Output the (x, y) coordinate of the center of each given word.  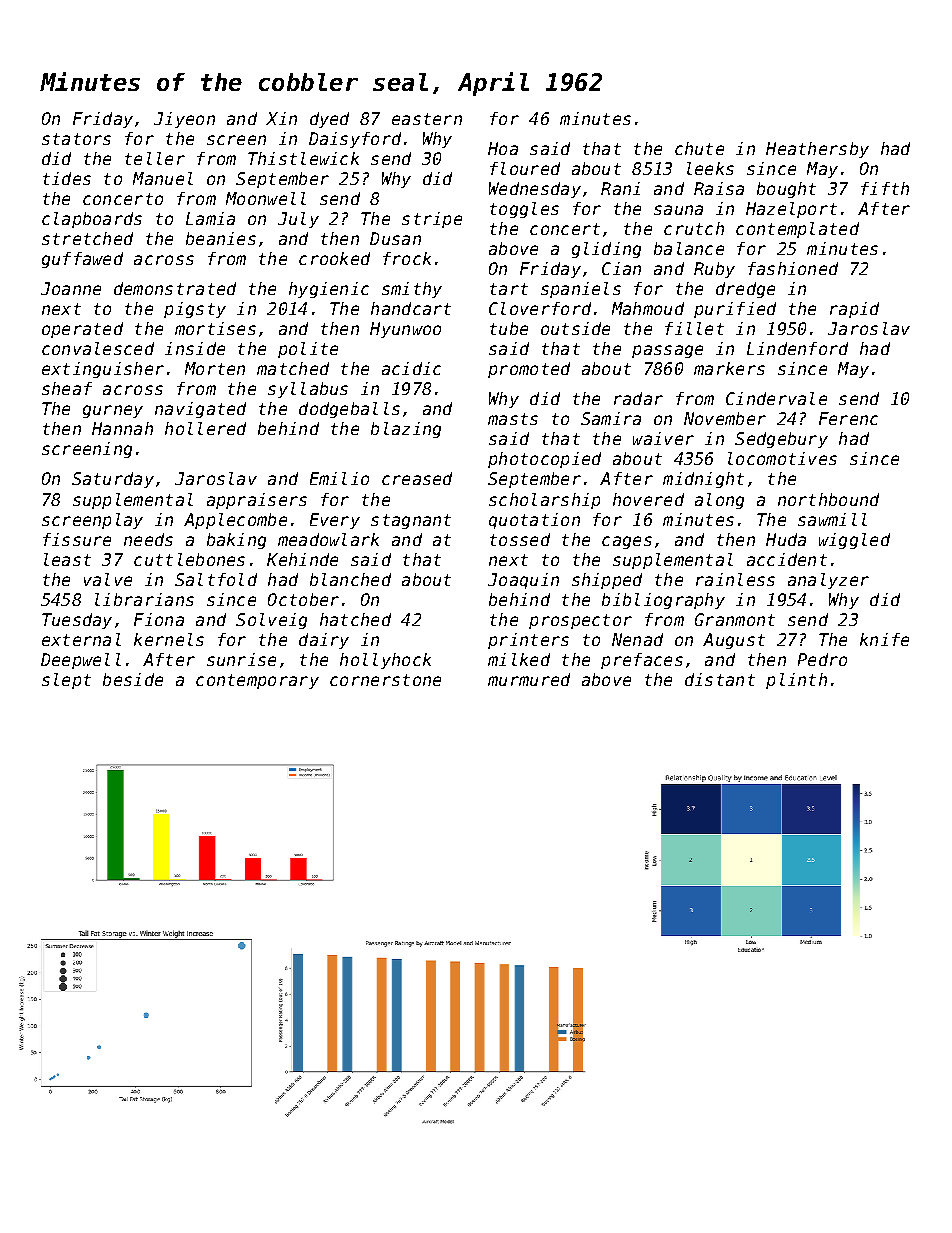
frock (407, 258)
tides (67, 178)
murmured (529, 679)
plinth (796, 681)
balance (689, 248)
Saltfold (216, 579)
